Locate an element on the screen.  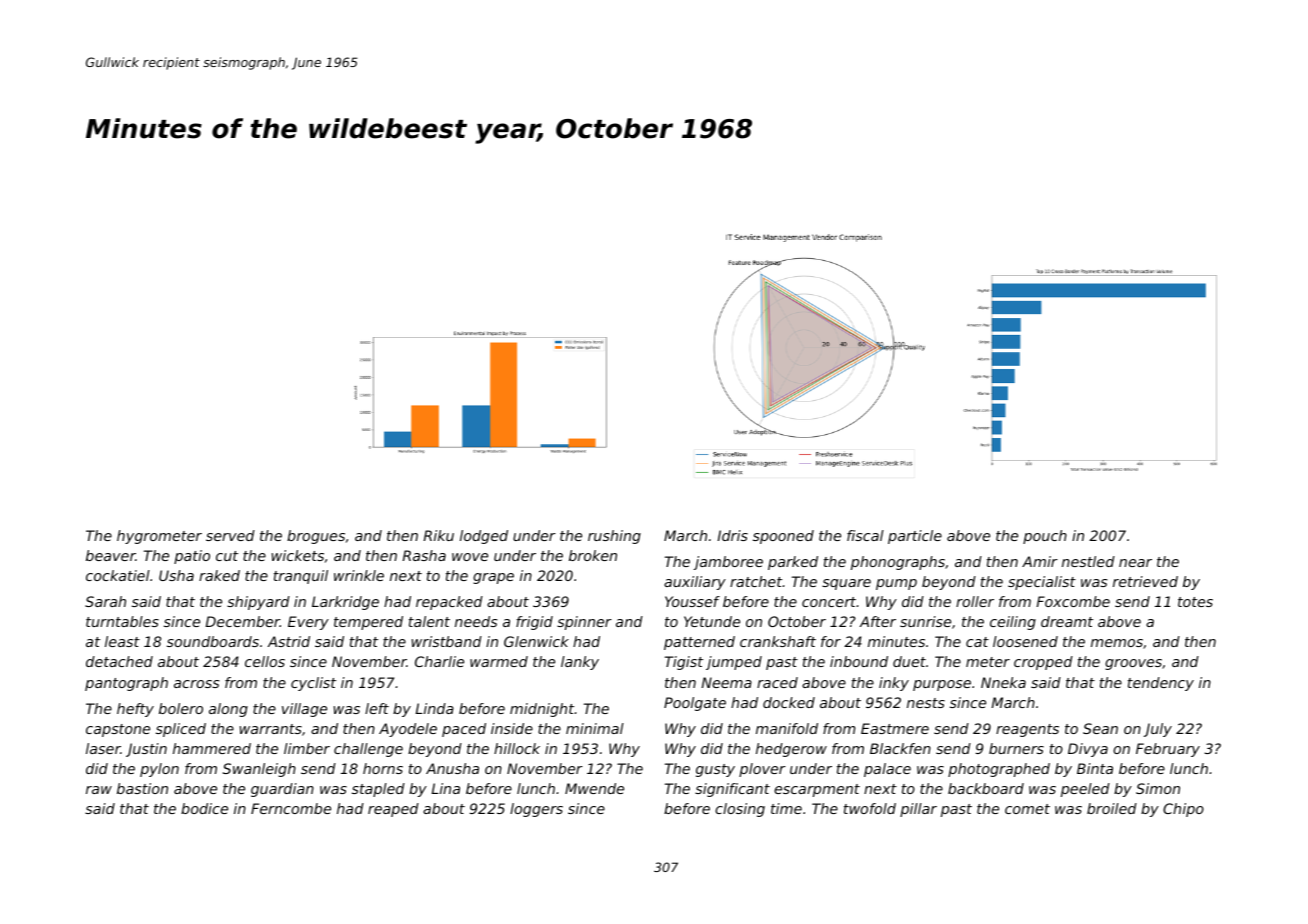
hedgerow is located at coordinates (791, 750).
